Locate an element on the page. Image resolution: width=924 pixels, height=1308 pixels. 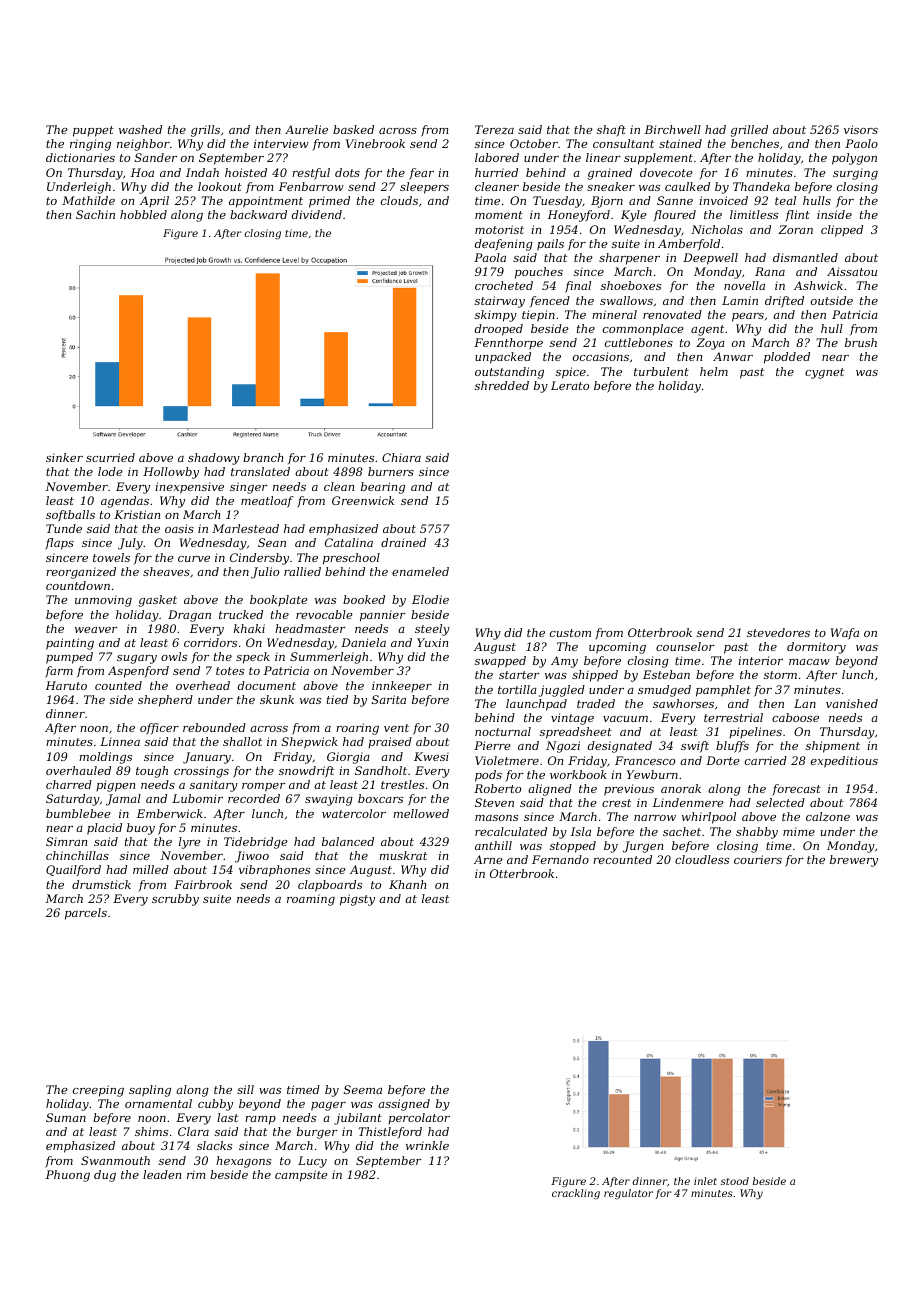
terrestrial is located at coordinates (733, 717).
